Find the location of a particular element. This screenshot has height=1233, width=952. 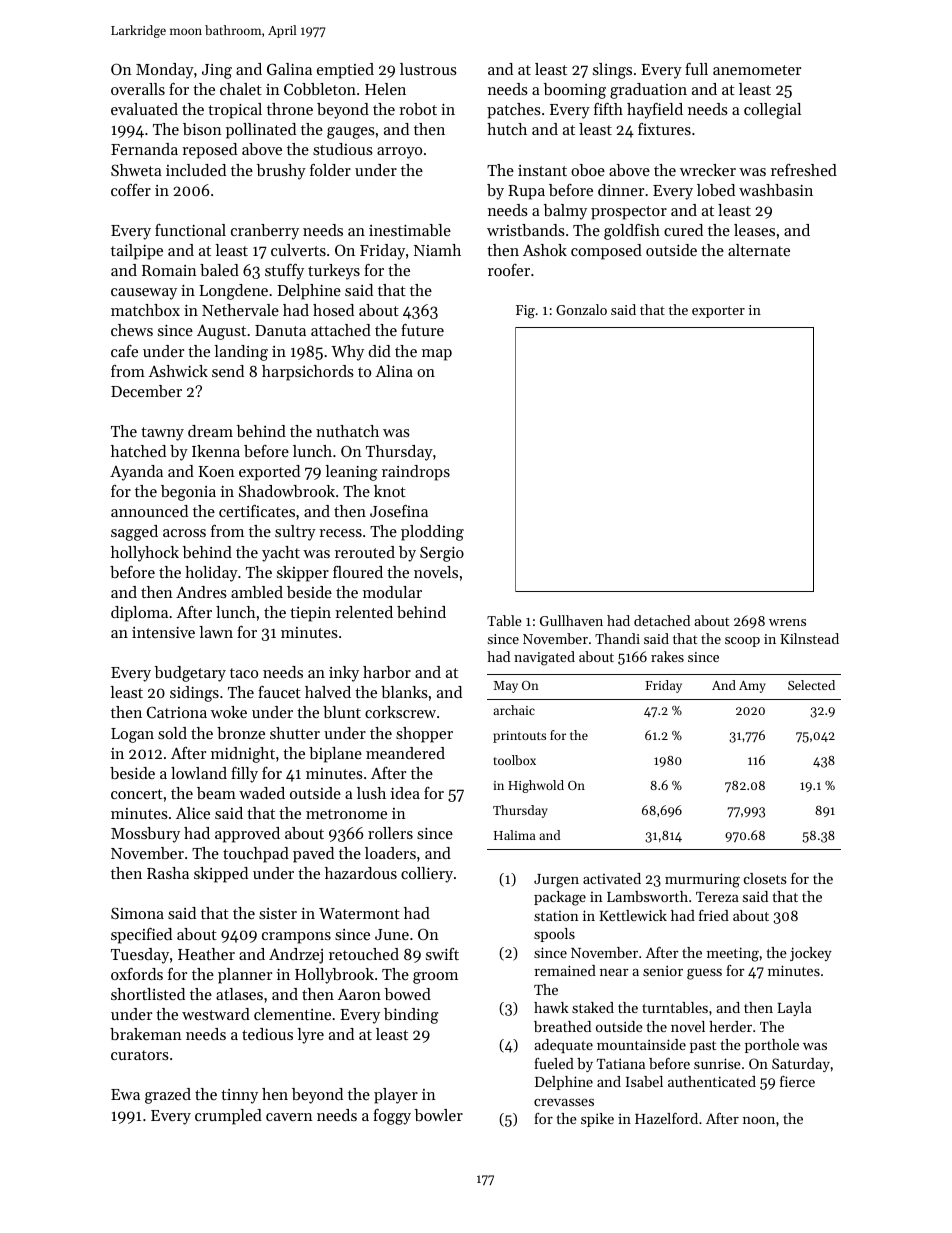

Rupa is located at coordinates (526, 192).
